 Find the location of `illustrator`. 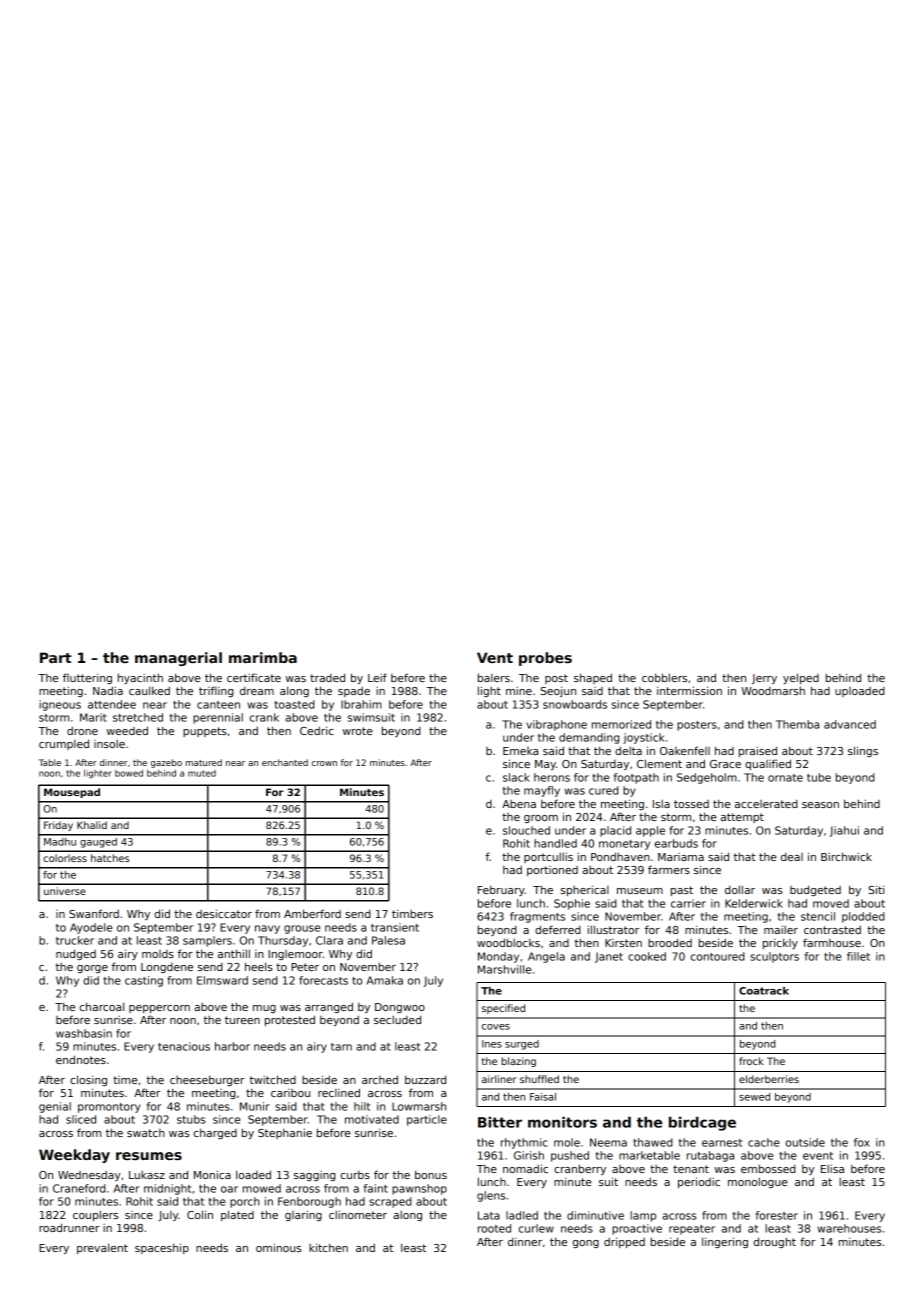

illustrator is located at coordinates (613, 929).
